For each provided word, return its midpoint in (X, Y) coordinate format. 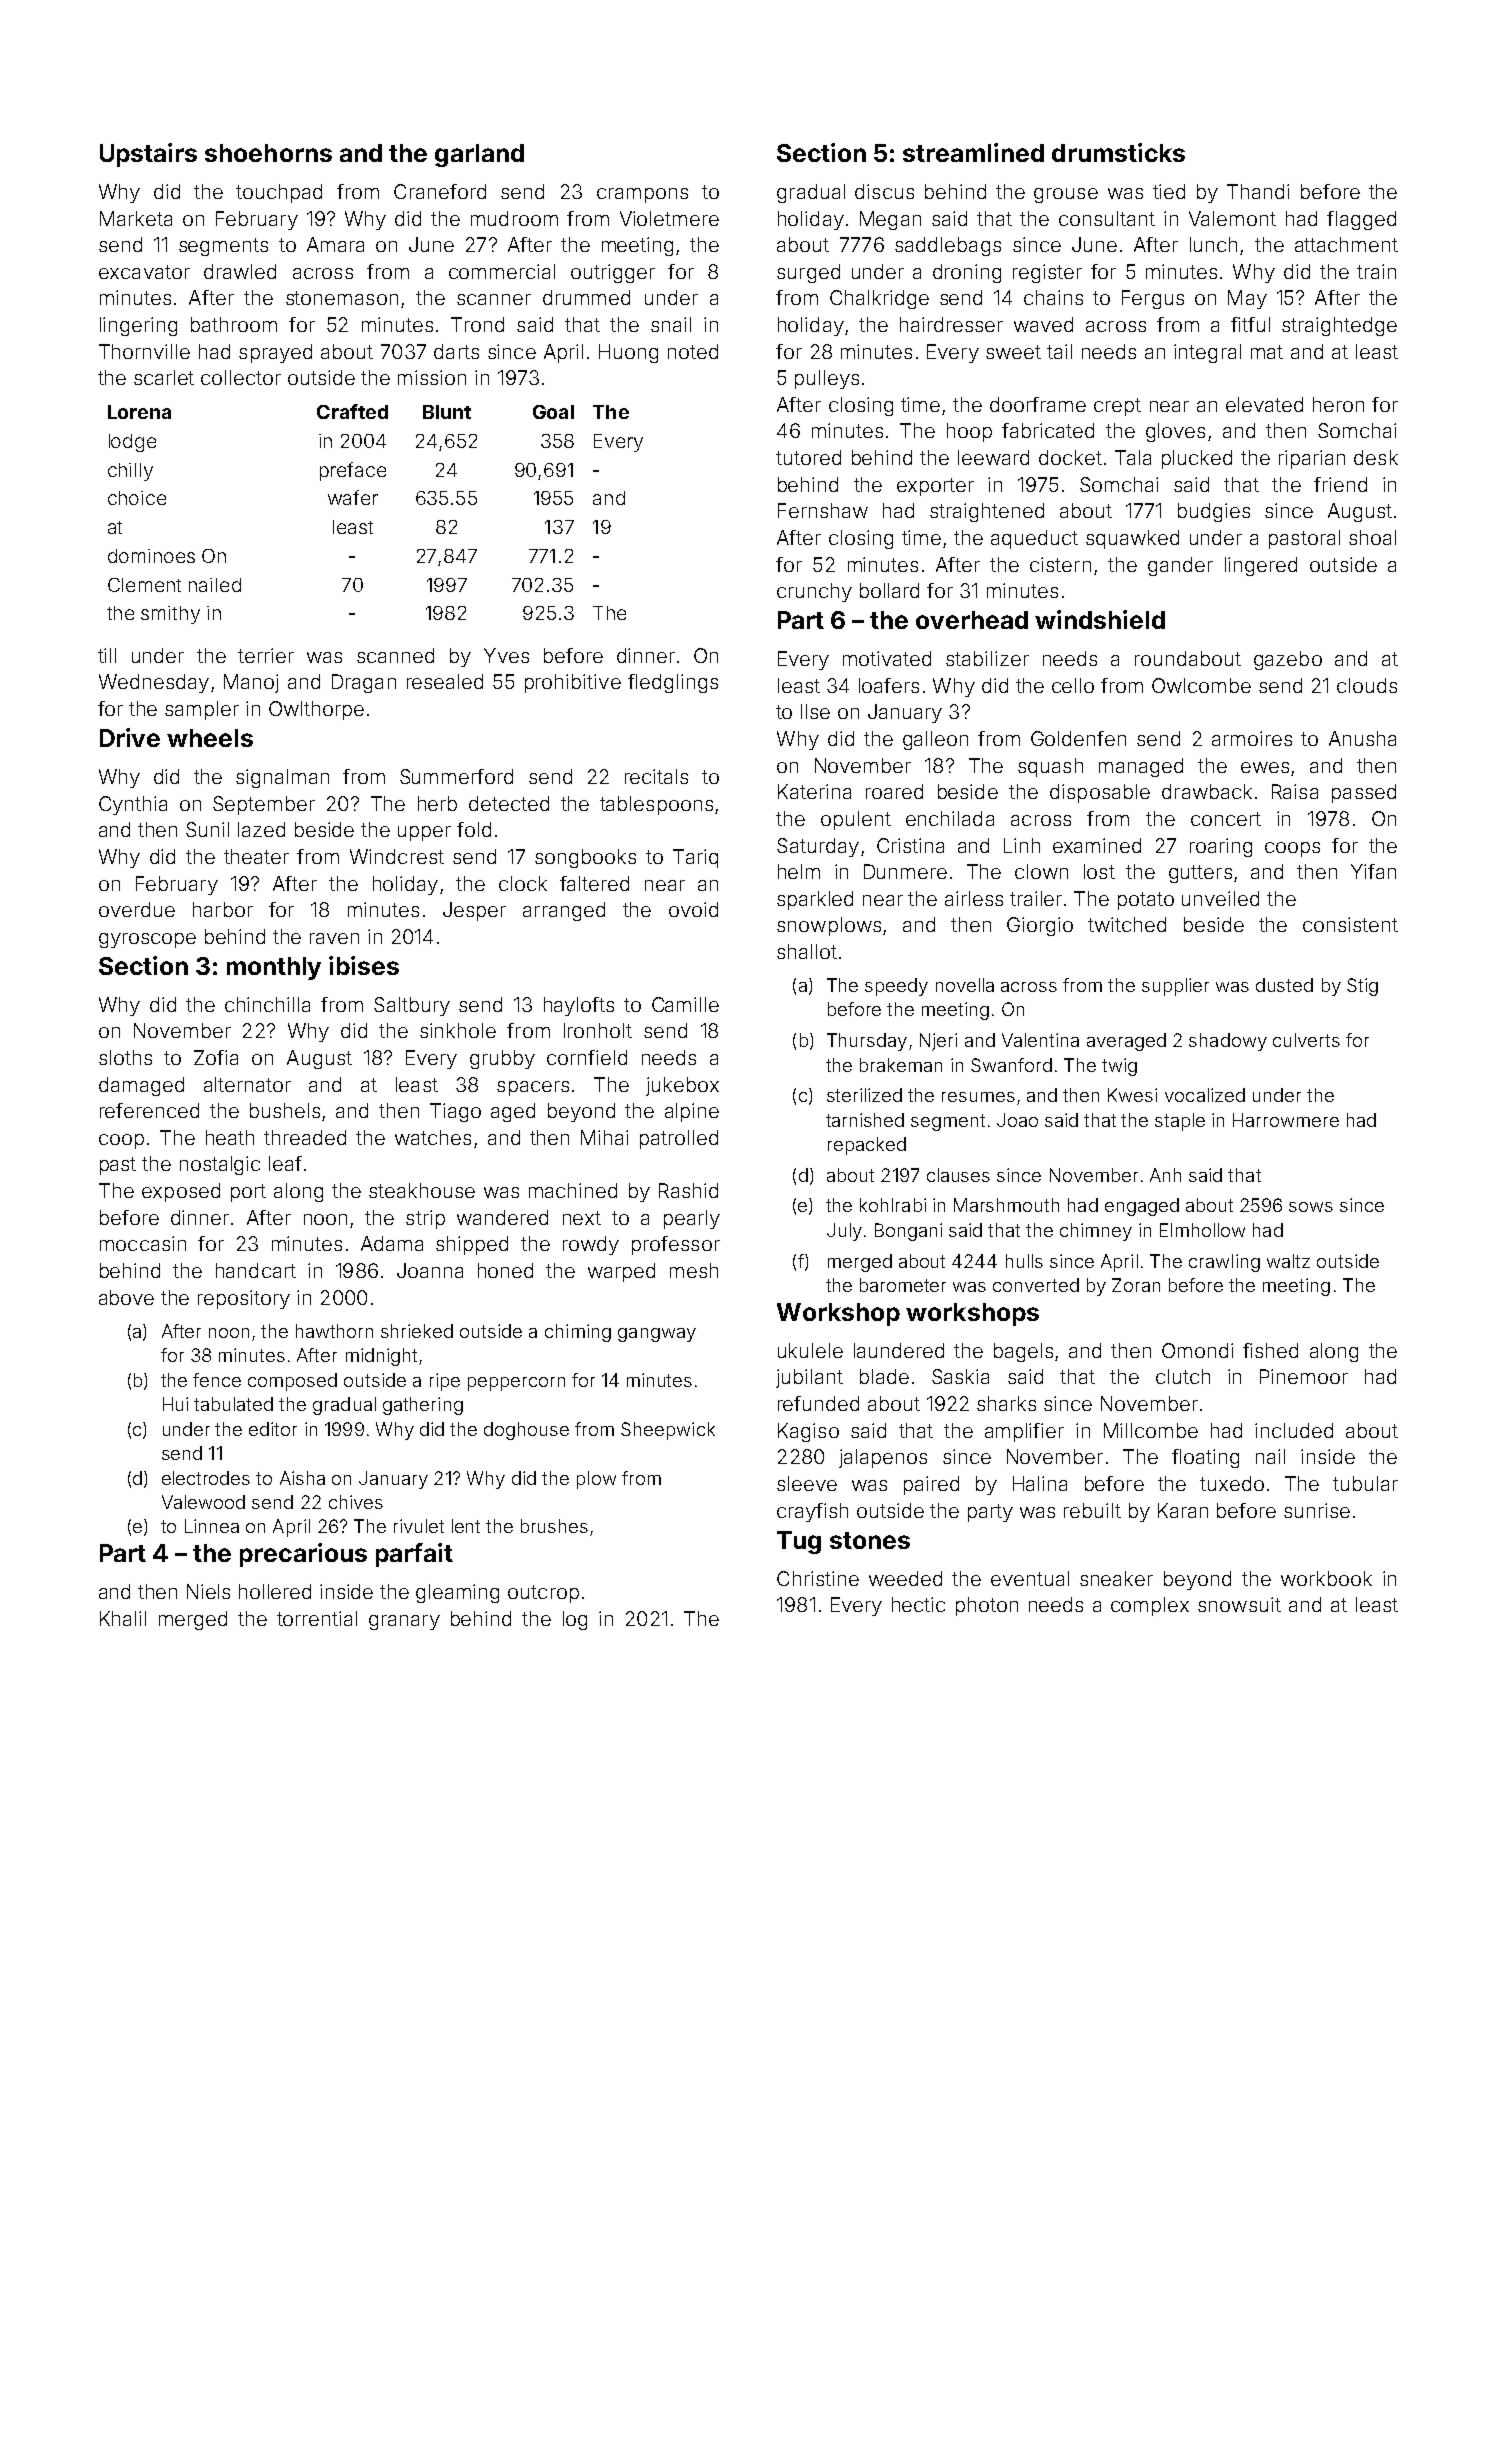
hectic (918, 1604)
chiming (578, 1333)
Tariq (695, 858)
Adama (392, 1243)
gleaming (457, 1593)
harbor (223, 909)
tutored (808, 457)
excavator (144, 272)
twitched (1127, 924)
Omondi (1197, 1350)
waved (1043, 324)
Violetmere (669, 218)
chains (1053, 297)
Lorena (139, 412)
